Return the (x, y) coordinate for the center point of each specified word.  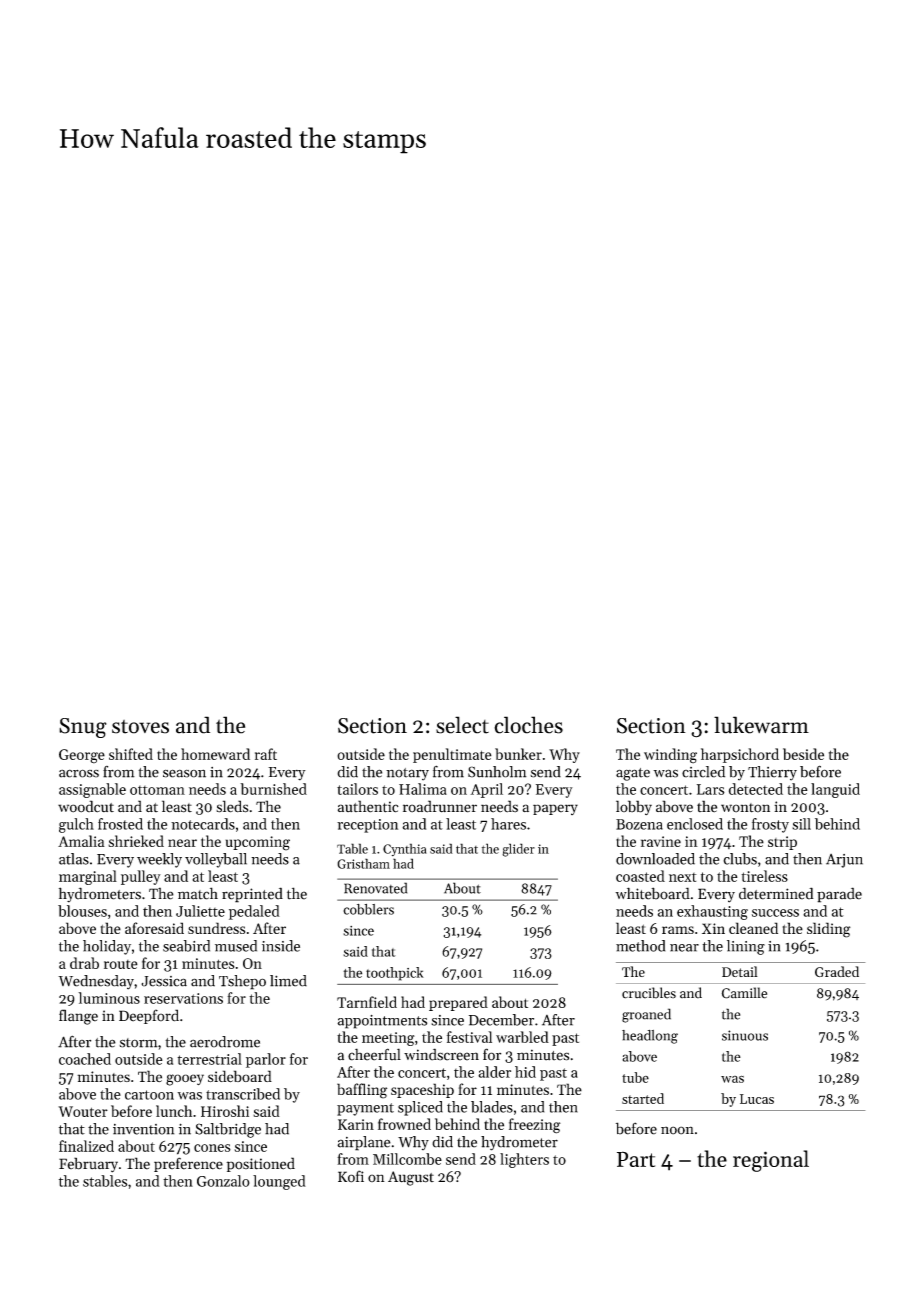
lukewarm (761, 725)
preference (188, 1164)
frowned (404, 1124)
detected (756, 789)
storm (138, 1043)
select (462, 725)
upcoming (258, 843)
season (184, 773)
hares (508, 824)
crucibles (649, 993)
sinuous (745, 1035)
